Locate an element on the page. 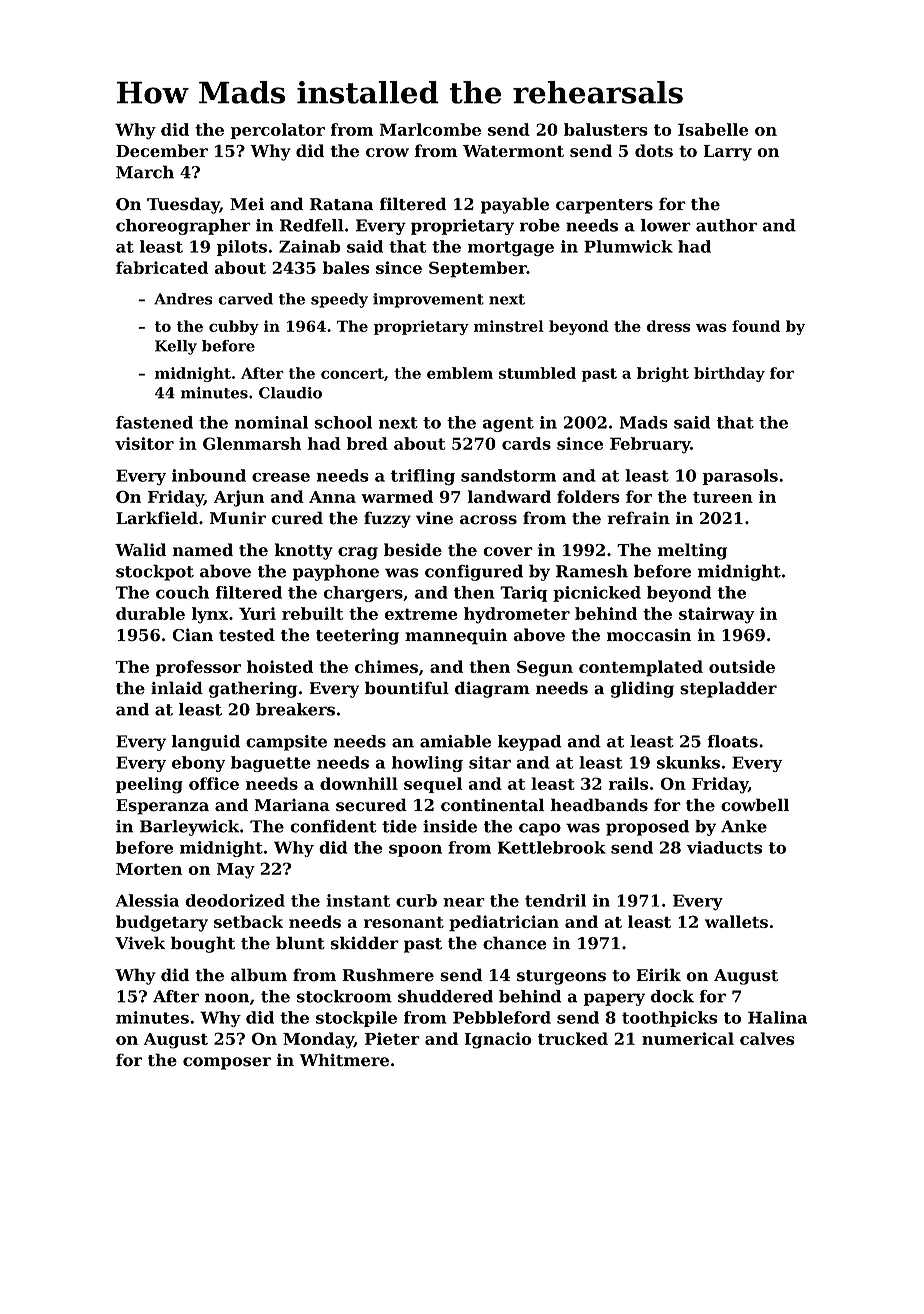 This page has width=924, height=1314. stockpot is located at coordinates (155, 572).
